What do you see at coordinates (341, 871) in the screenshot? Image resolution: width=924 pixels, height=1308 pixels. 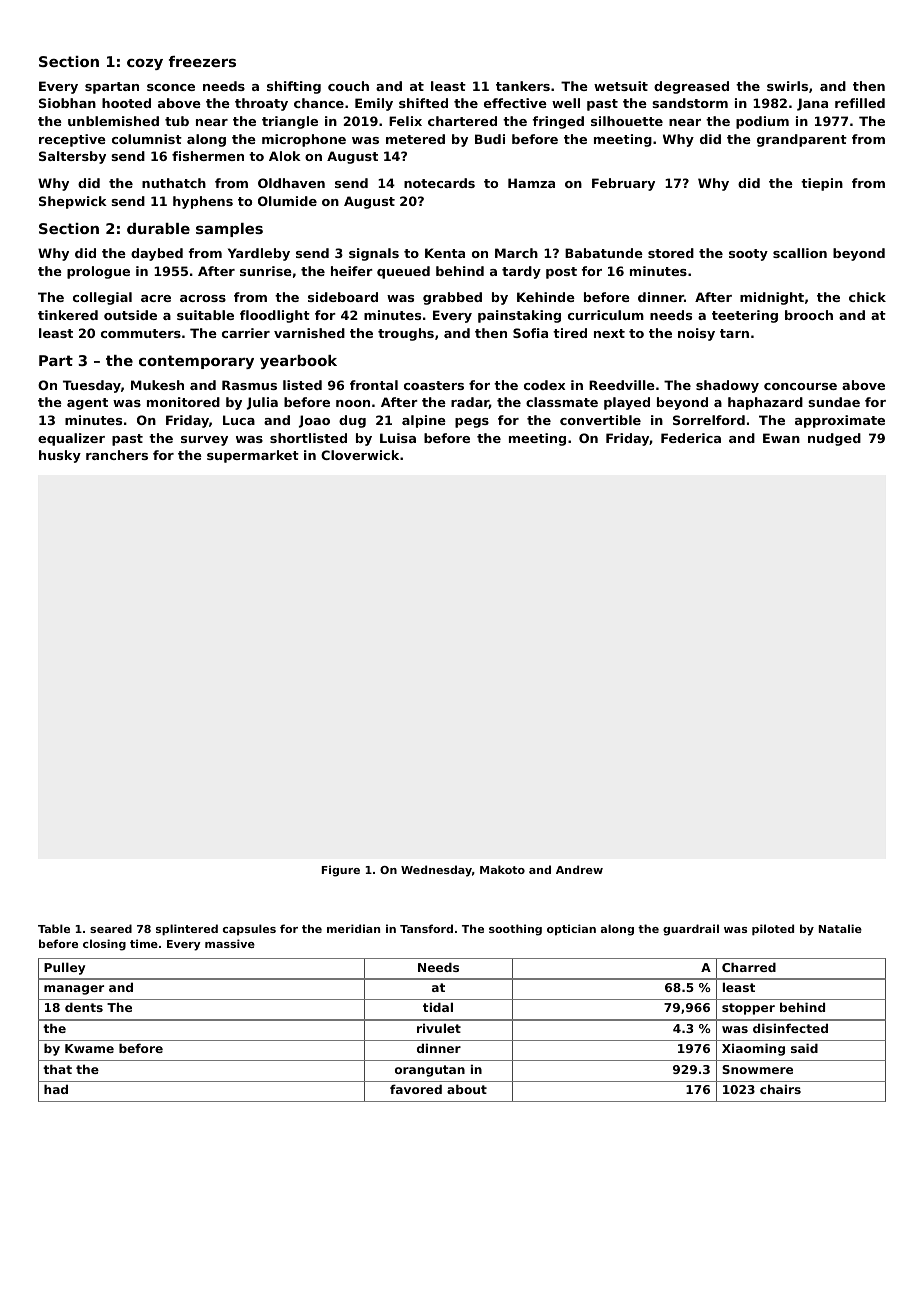 I see `Figure` at bounding box center [341, 871].
